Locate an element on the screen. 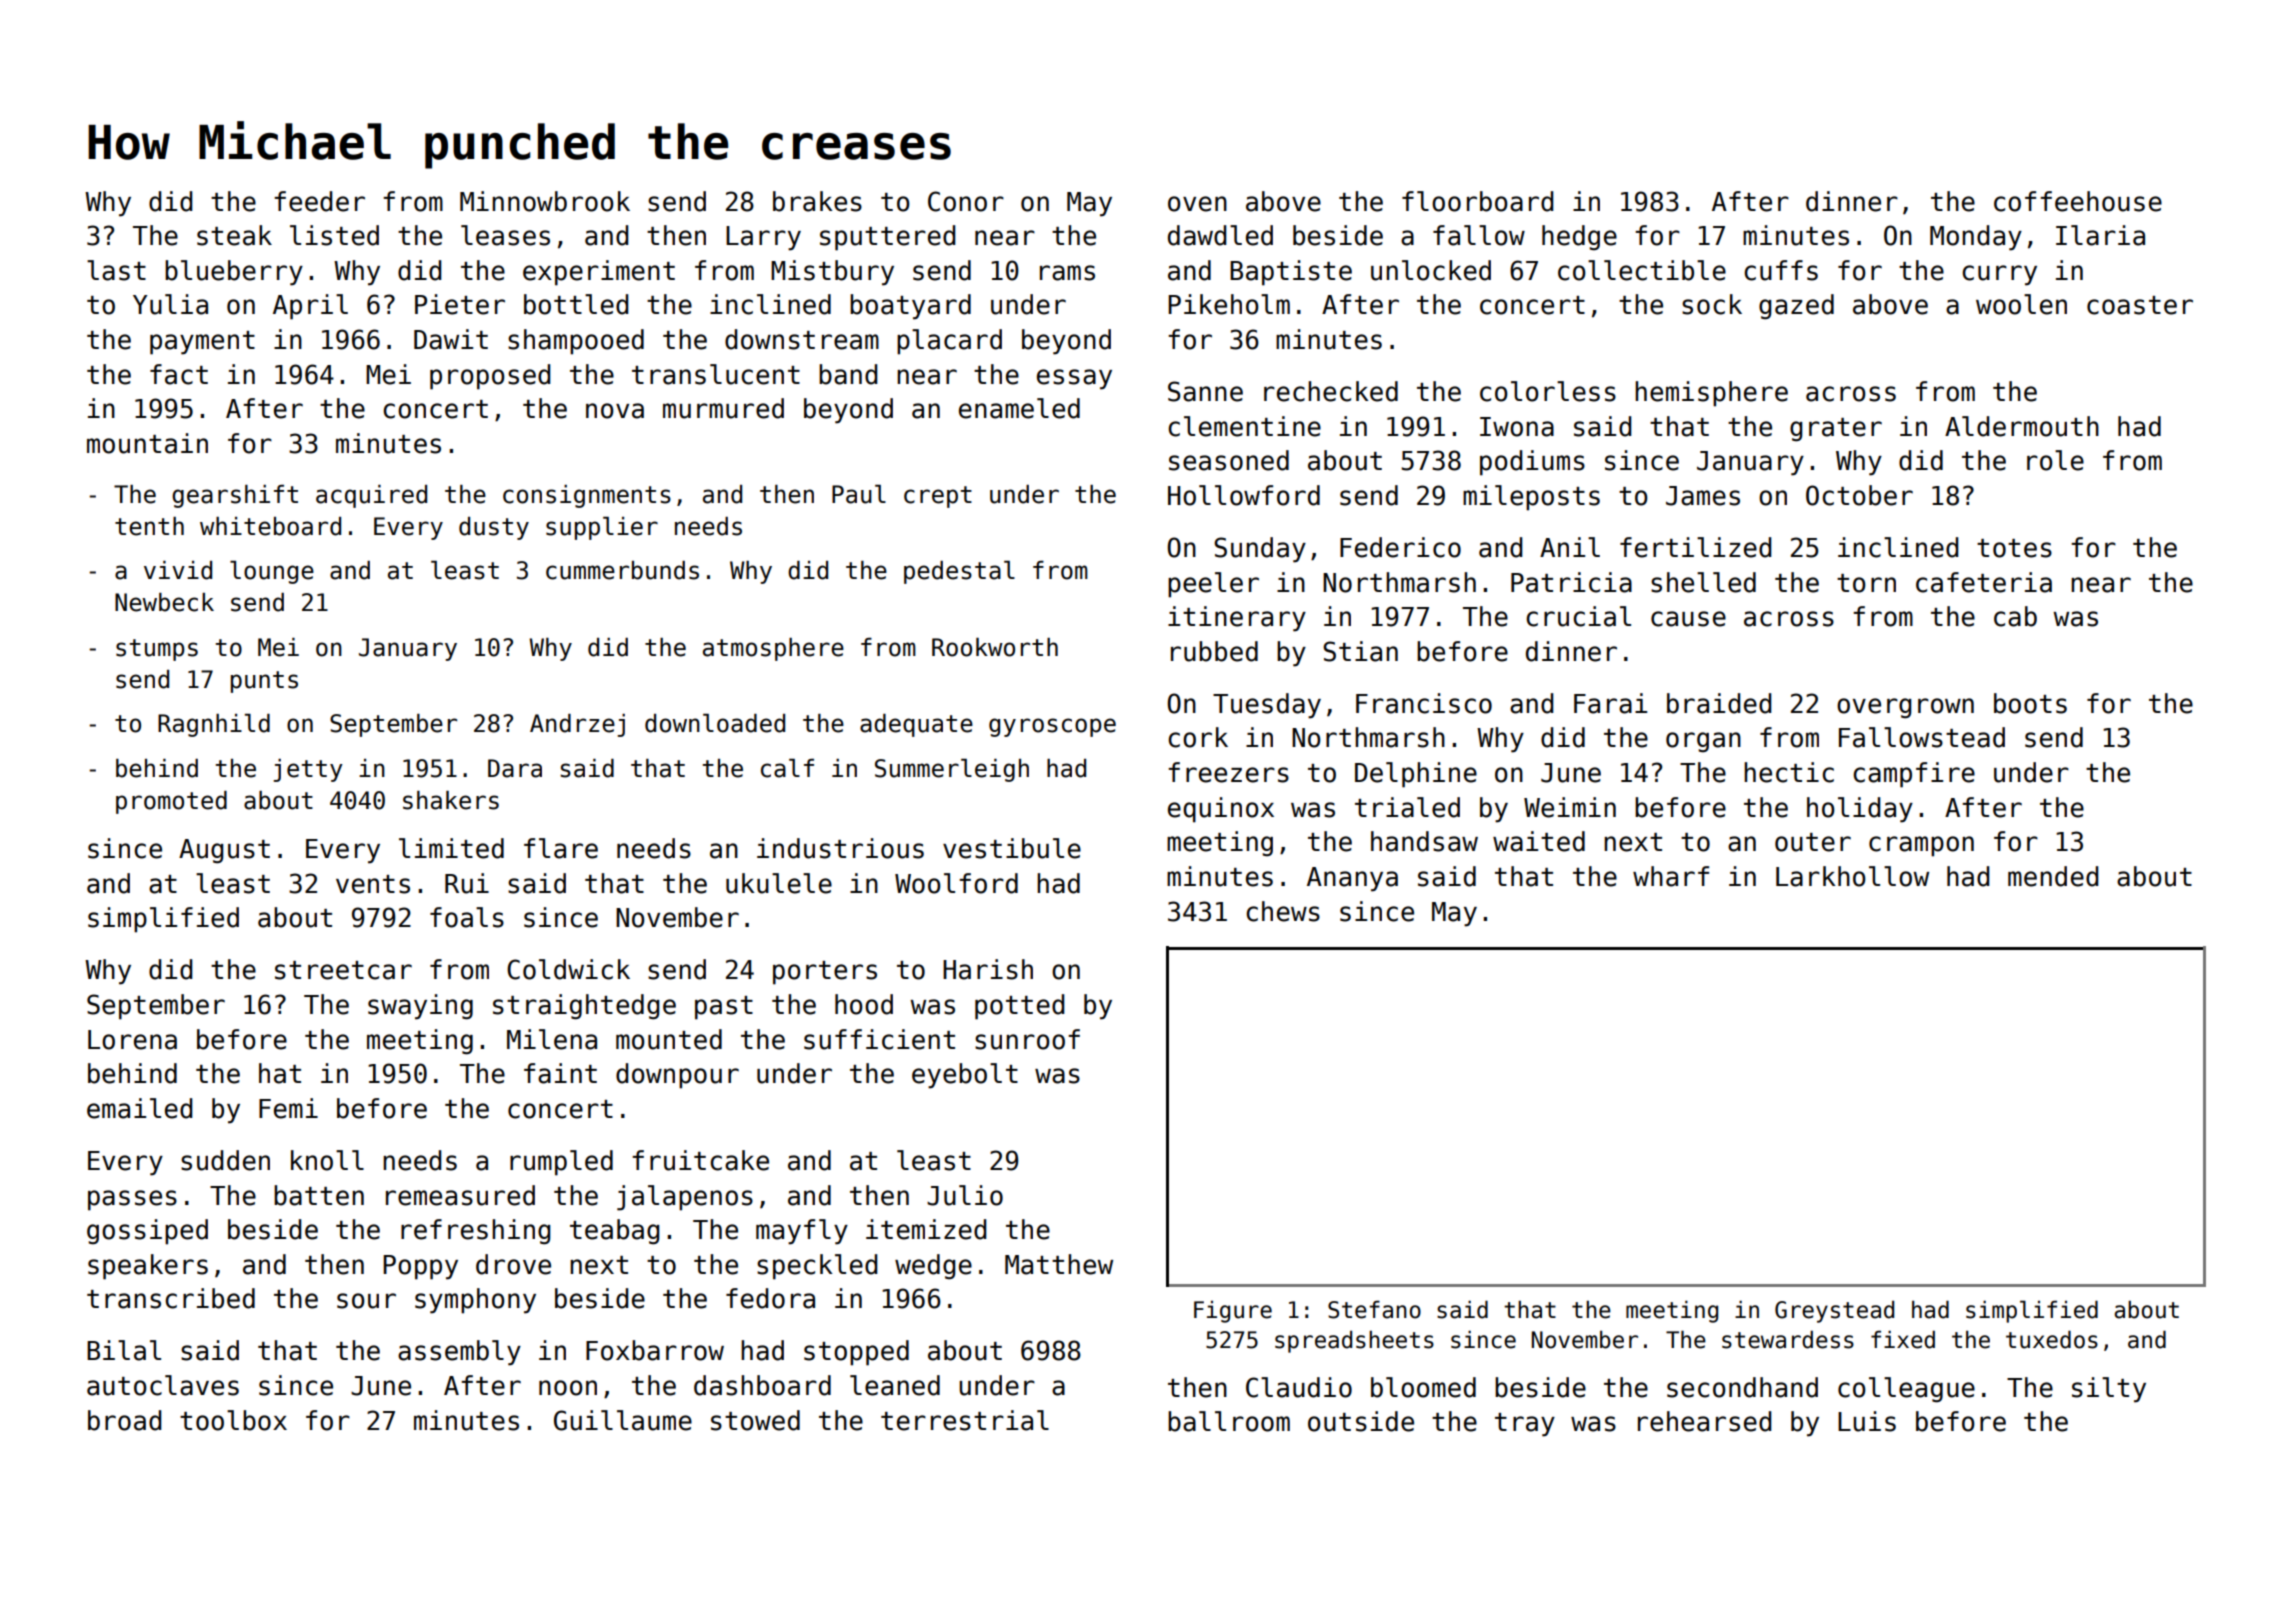 Image resolution: width=2292 pixels, height=1620 pixels. Femi is located at coordinates (288, 1108).
